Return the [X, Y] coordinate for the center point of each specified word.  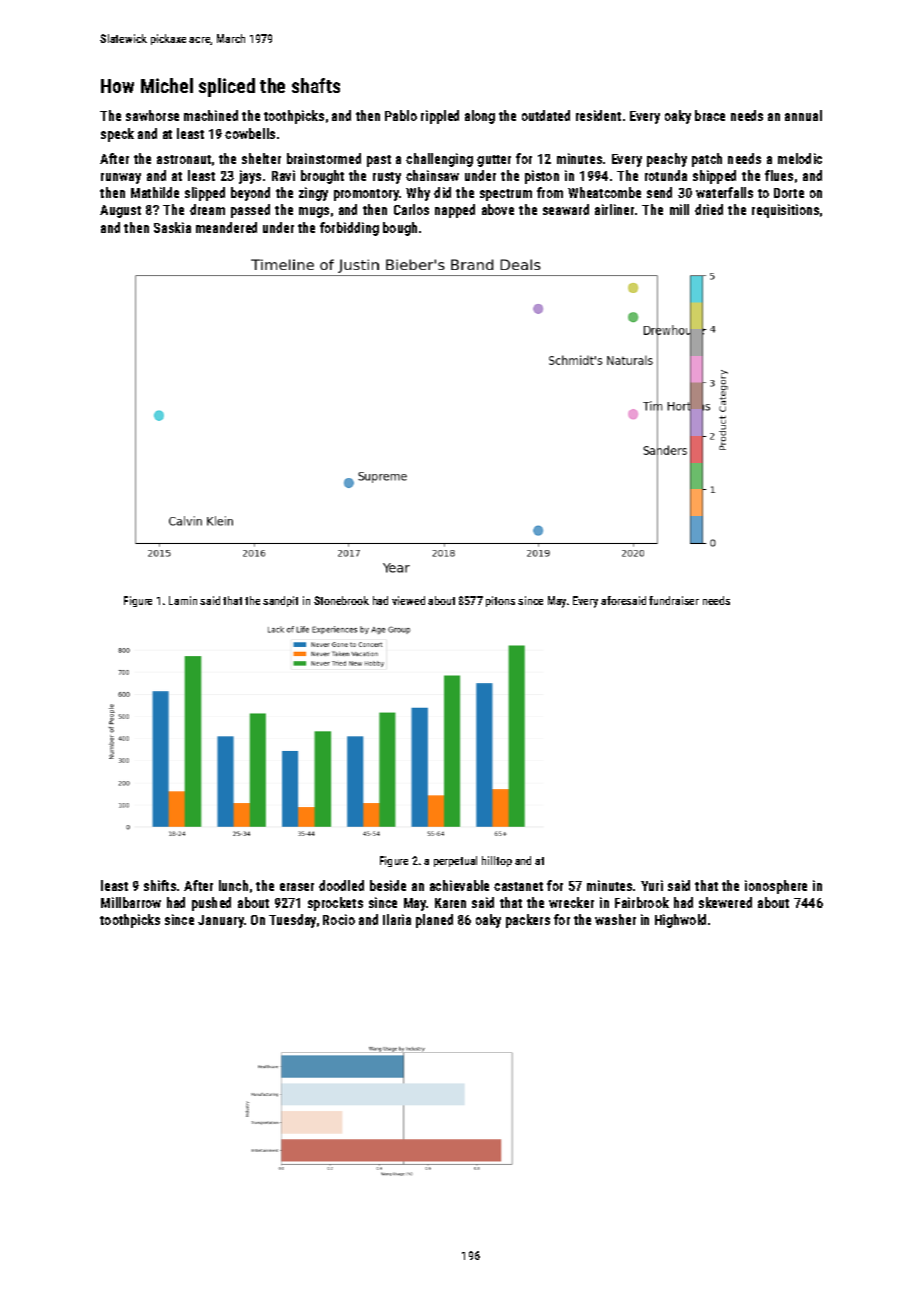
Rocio [339, 919]
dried [709, 209]
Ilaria [397, 919]
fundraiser [674, 600]
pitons [500, 601]
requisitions [785, 211]
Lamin [183, 600]
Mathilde [155, 192]
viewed [408, 600]
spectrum [506, 195]
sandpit [280, 601]
